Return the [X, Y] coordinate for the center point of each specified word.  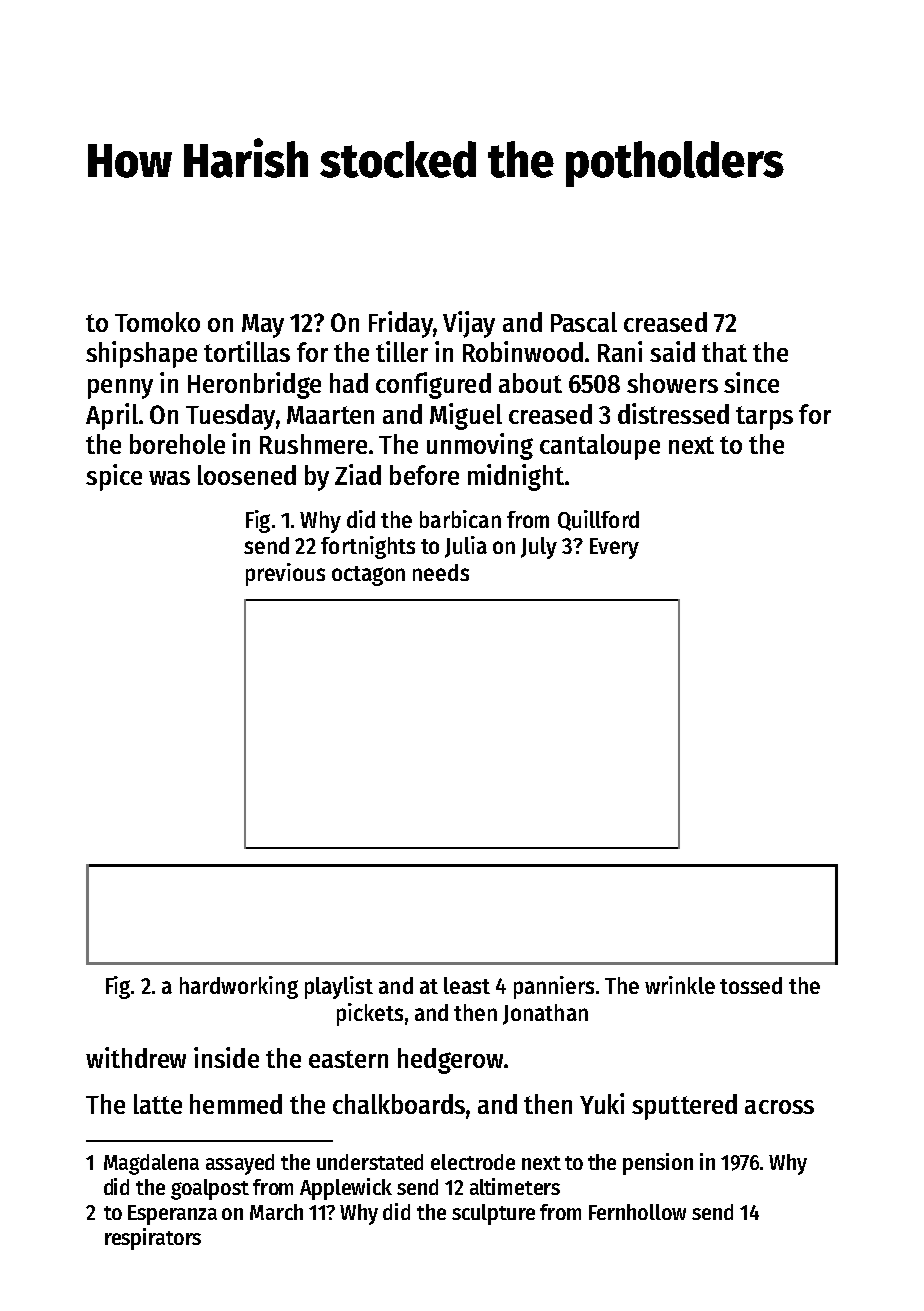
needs [441, 572]
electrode [473, 1162]
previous [285, 574]
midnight [516, 477]
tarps [764, 418]
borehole [177, 444]
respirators [153, 1239]
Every [614, 548]
